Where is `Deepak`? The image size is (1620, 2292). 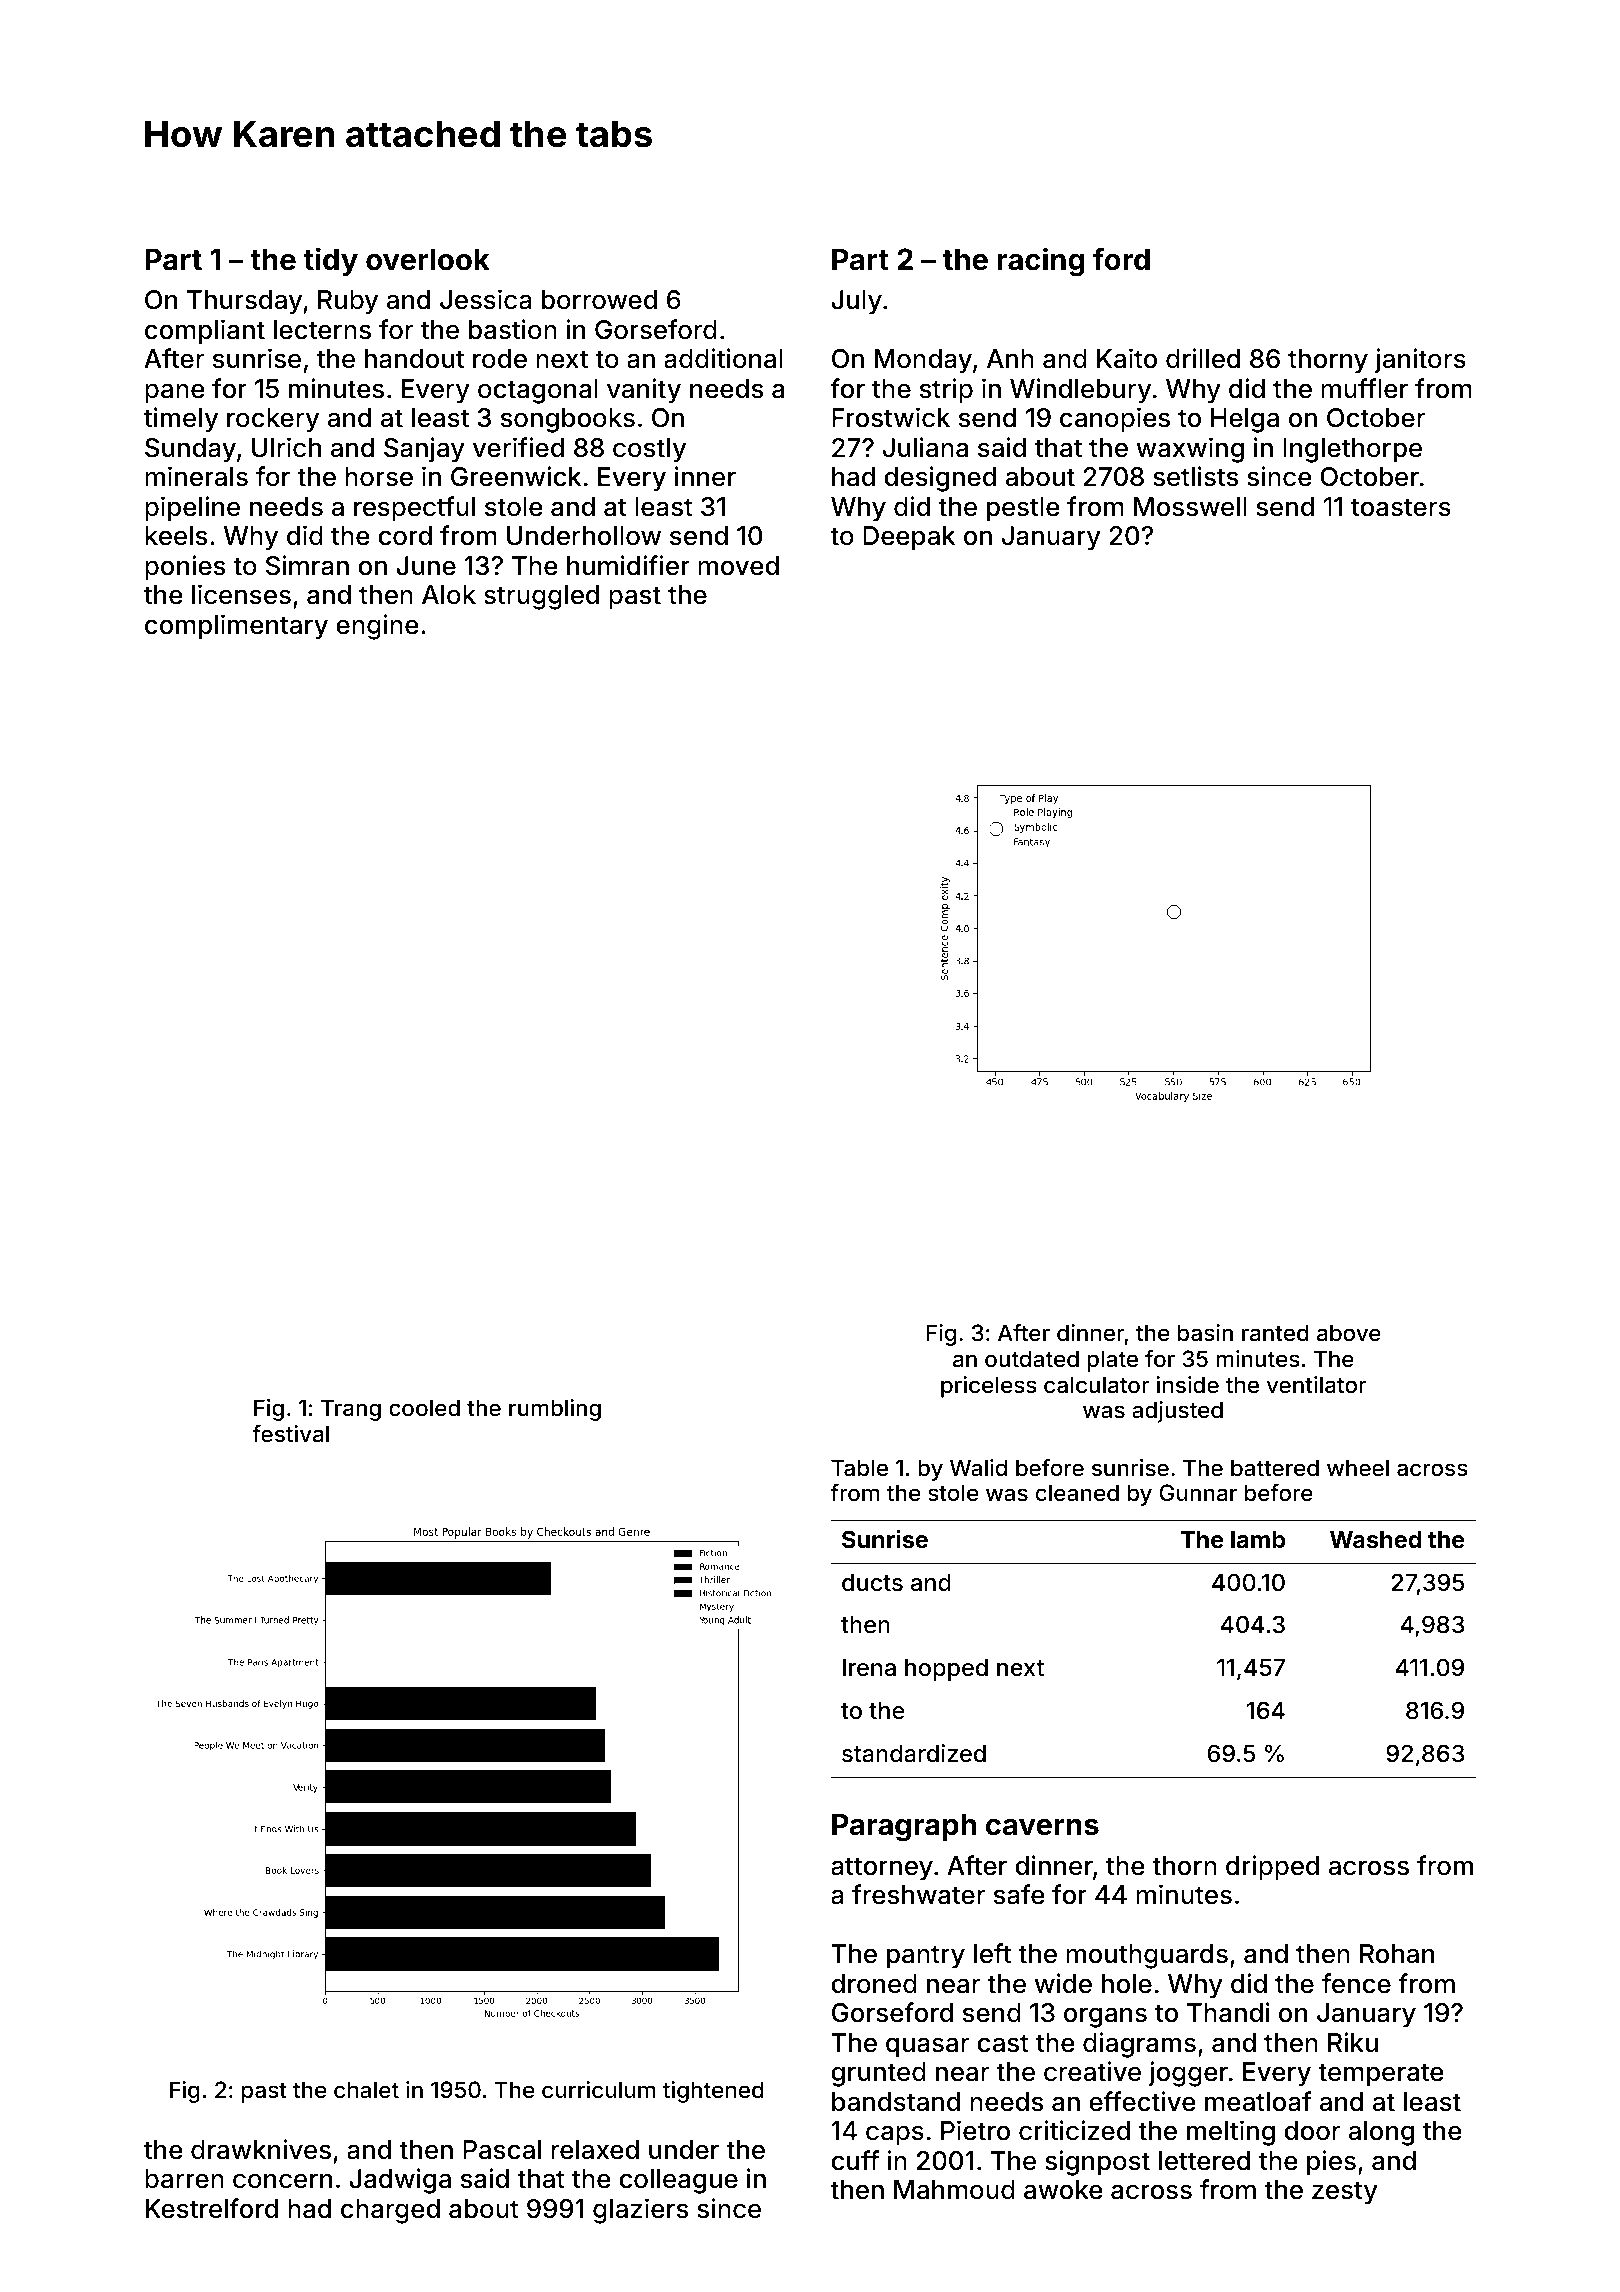
Deepak is located at coordinates (909, 538).
